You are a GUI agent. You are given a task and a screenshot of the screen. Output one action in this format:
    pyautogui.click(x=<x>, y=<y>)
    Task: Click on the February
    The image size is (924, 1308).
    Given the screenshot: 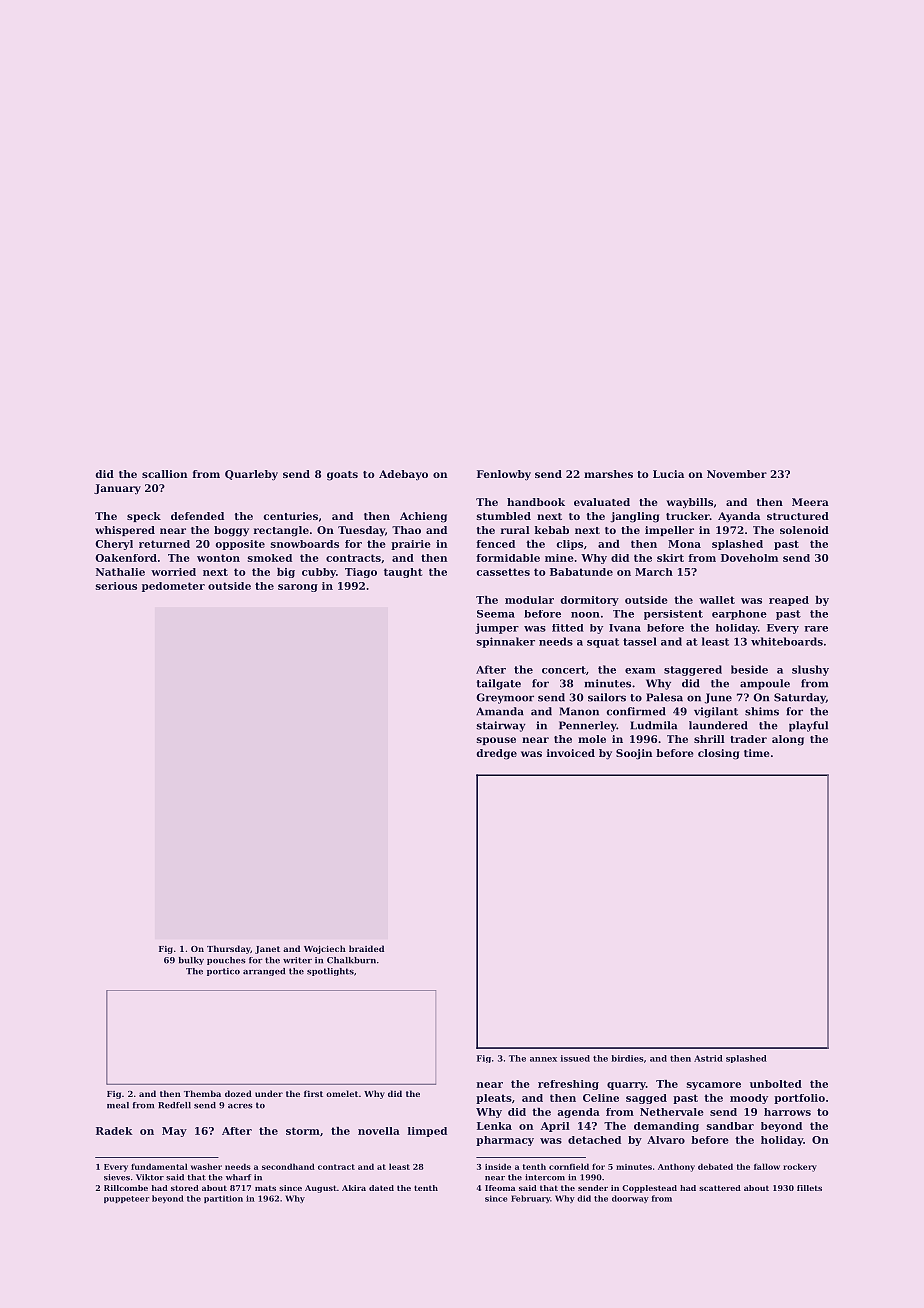 What is the action you would take?
    pyautogui.click(x=530, y=1199)
